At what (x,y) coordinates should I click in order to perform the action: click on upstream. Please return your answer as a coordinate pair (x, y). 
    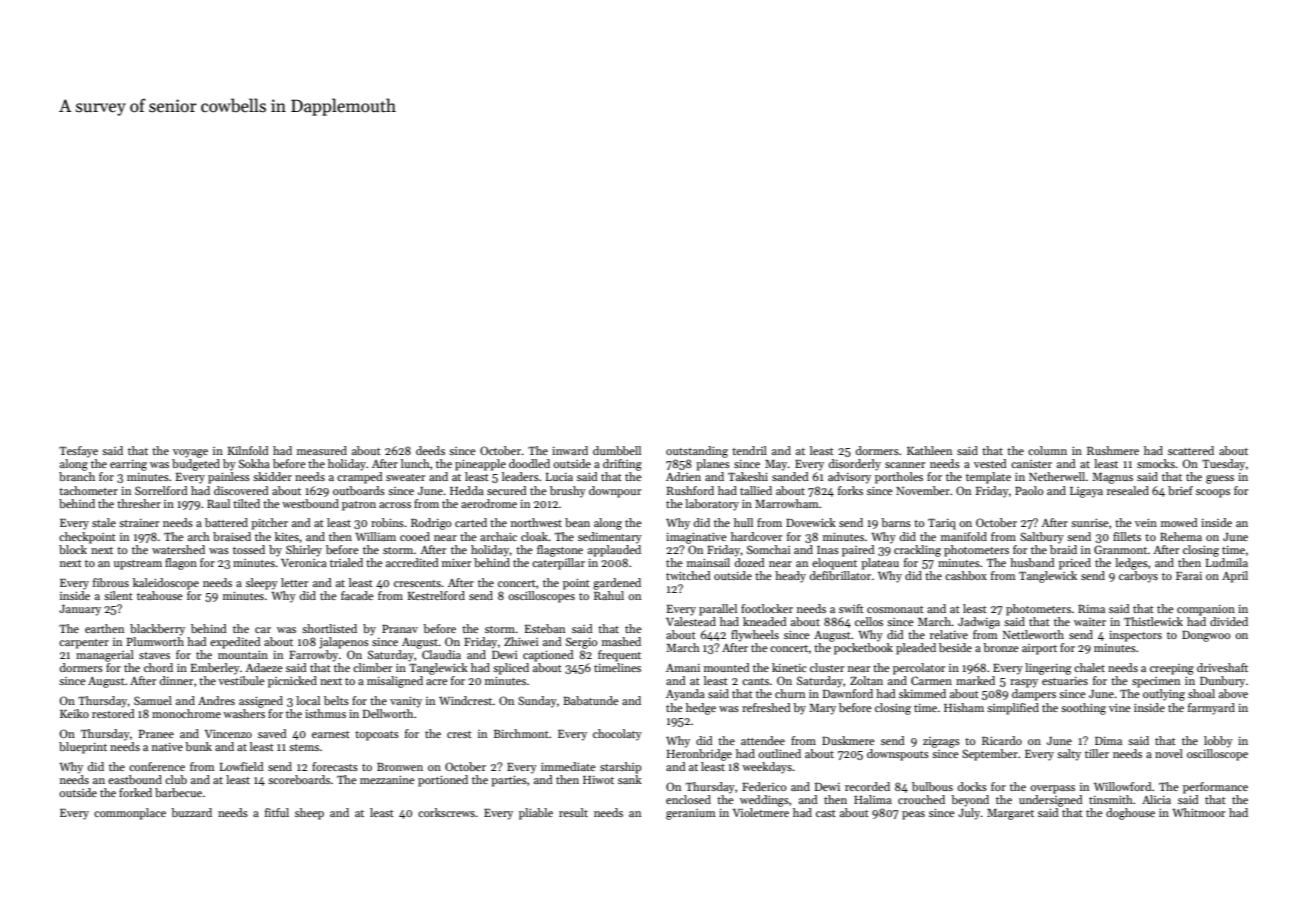
    Looking at the image, I should click on (138, 565).
